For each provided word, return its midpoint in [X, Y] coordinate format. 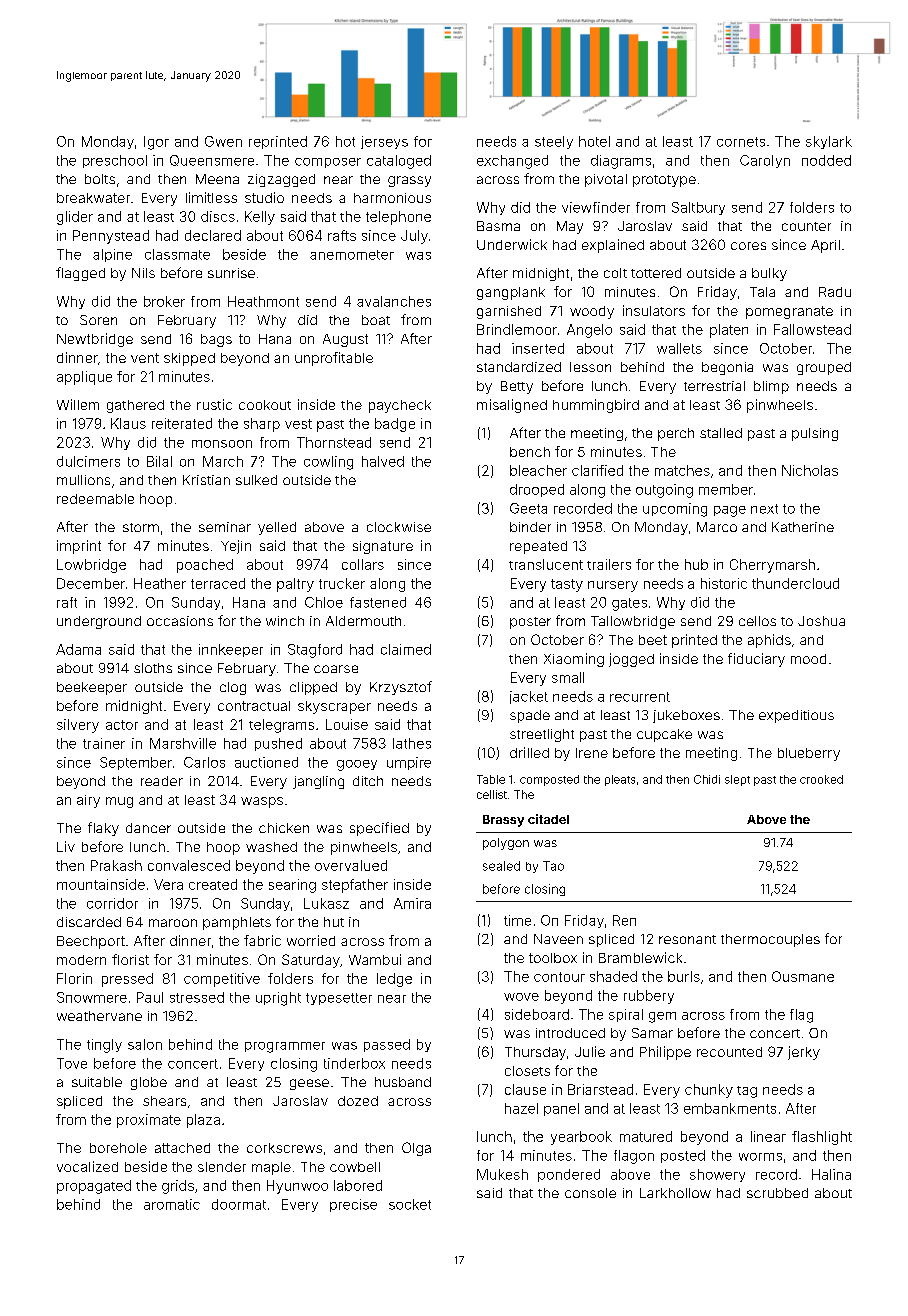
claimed [406, 649]
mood [808, 659]
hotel [594, 141]
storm [141, 527]
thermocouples [770, 940]
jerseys [384, 142]
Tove [72, 1063]
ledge [394, 980]
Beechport [91, 942]
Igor [156, 143]
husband [403, 1082]
